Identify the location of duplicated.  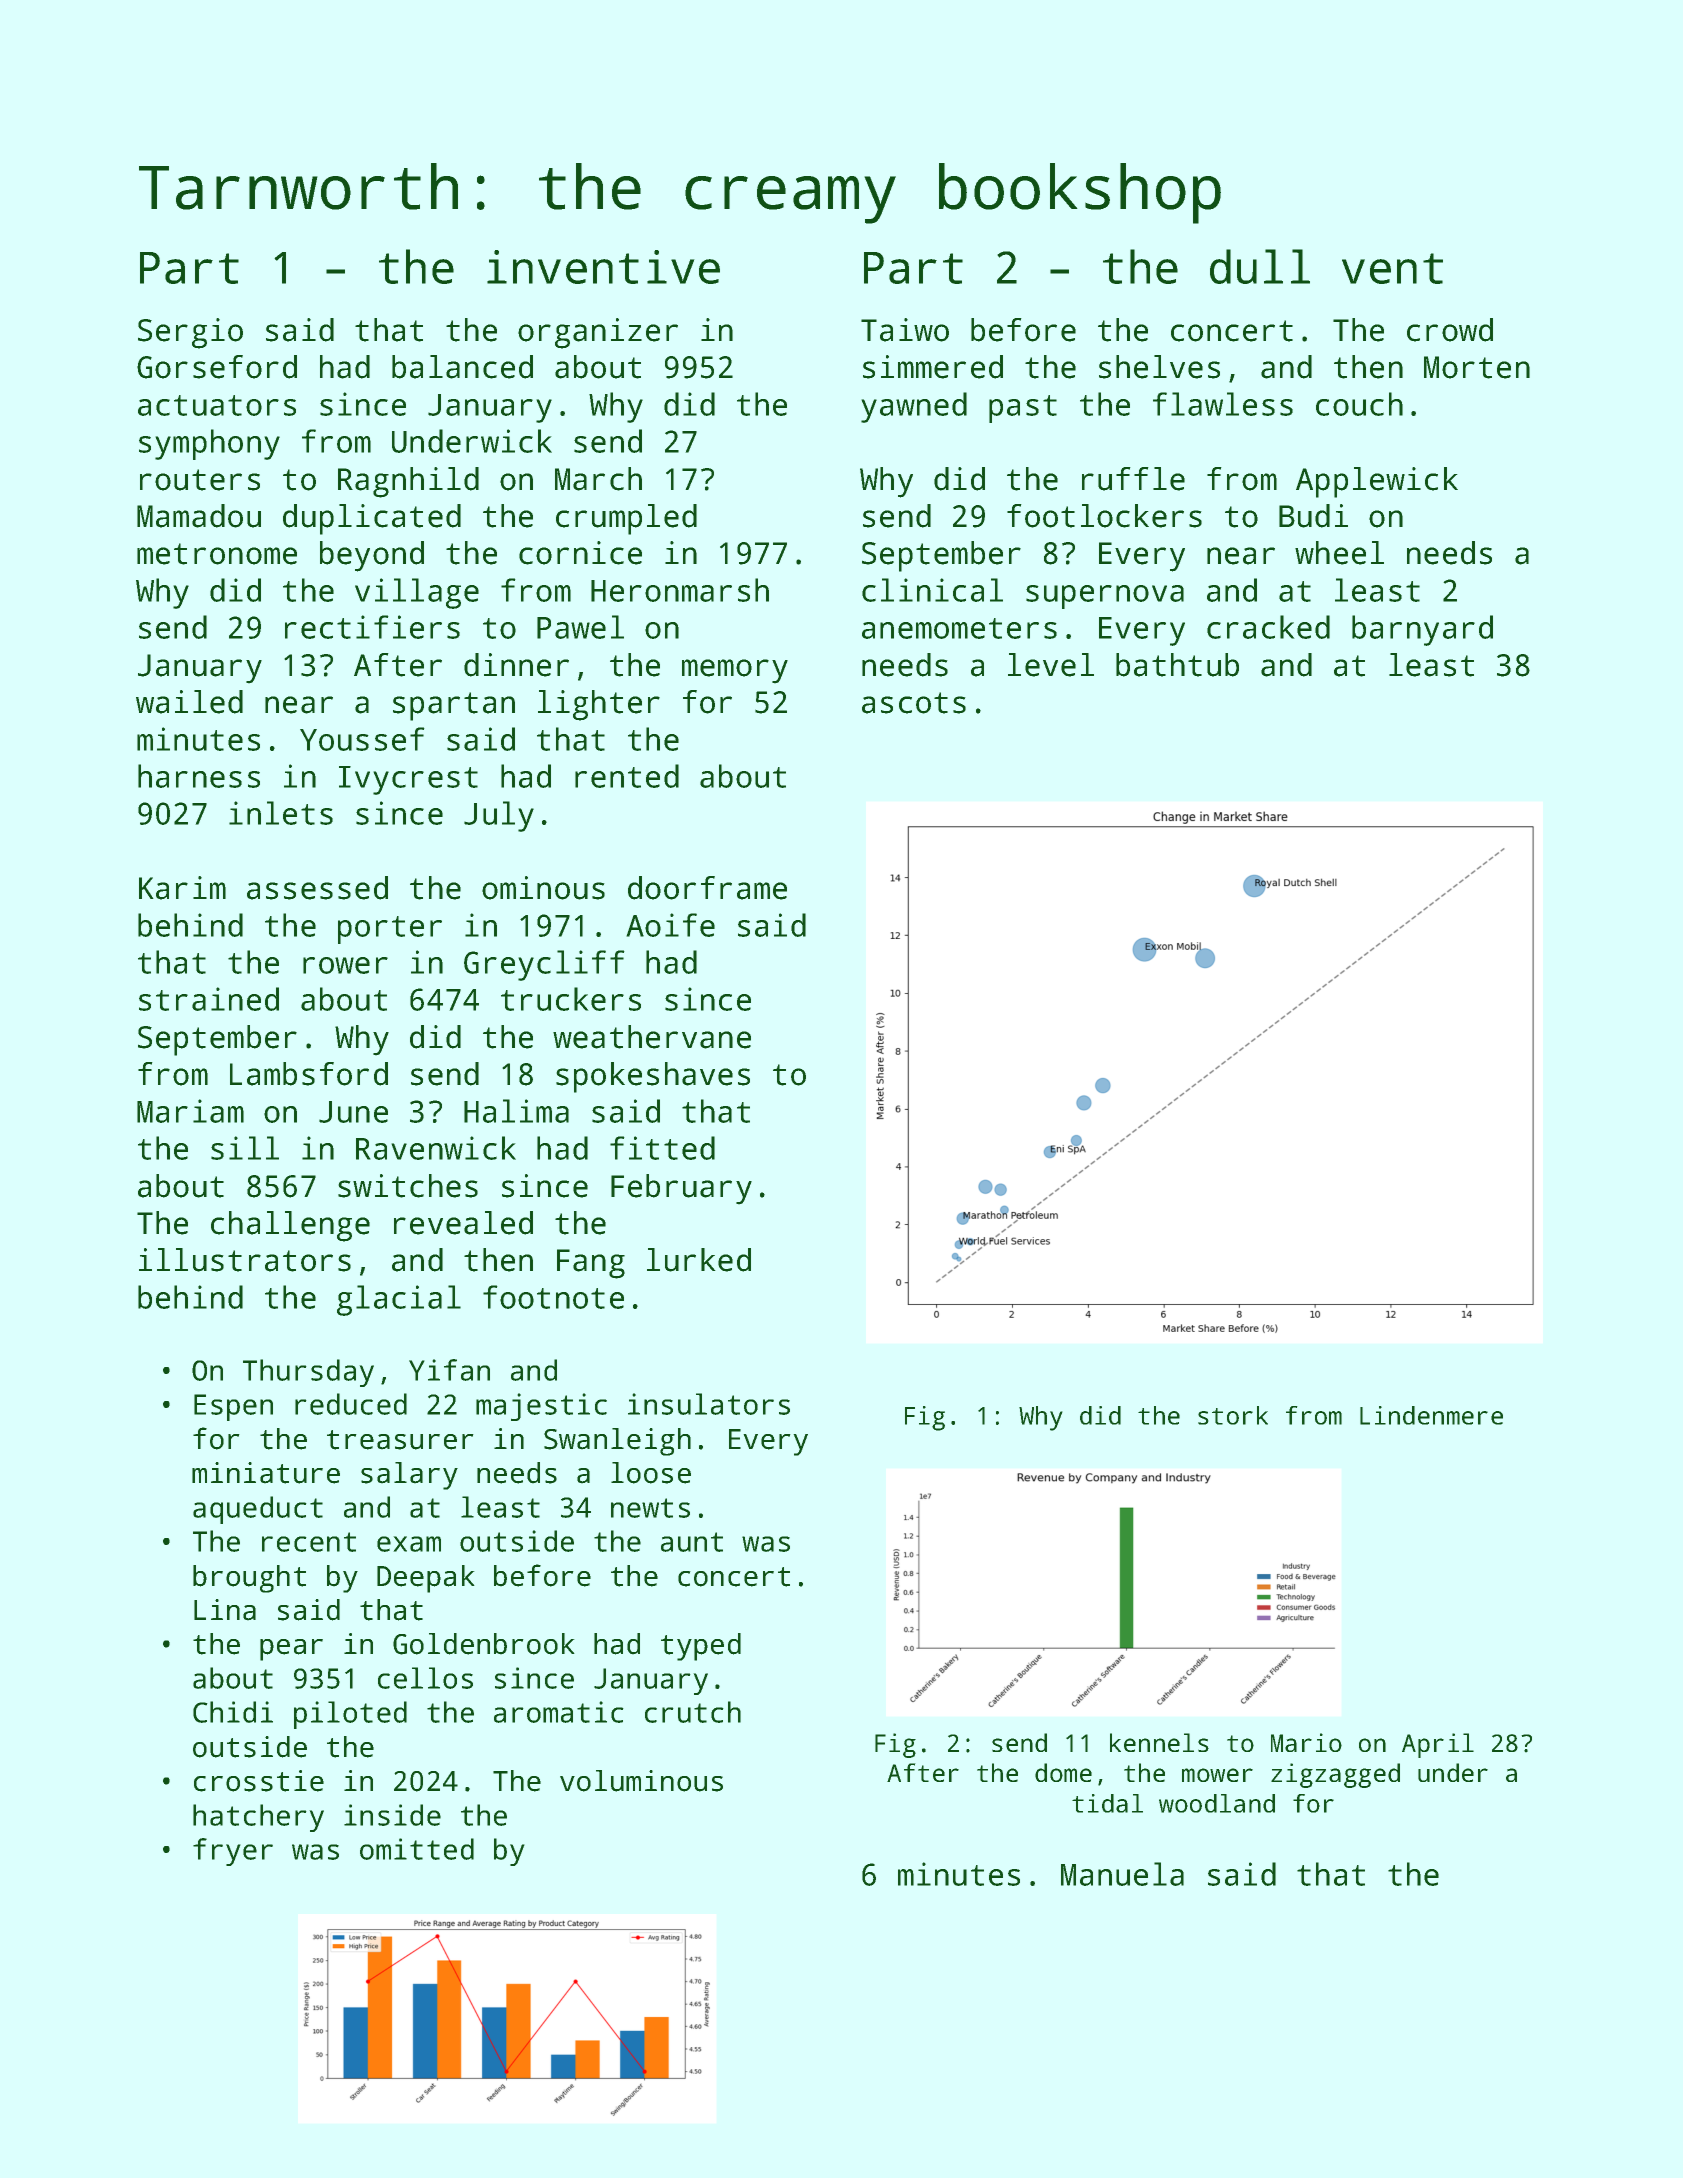
(372, 519).
